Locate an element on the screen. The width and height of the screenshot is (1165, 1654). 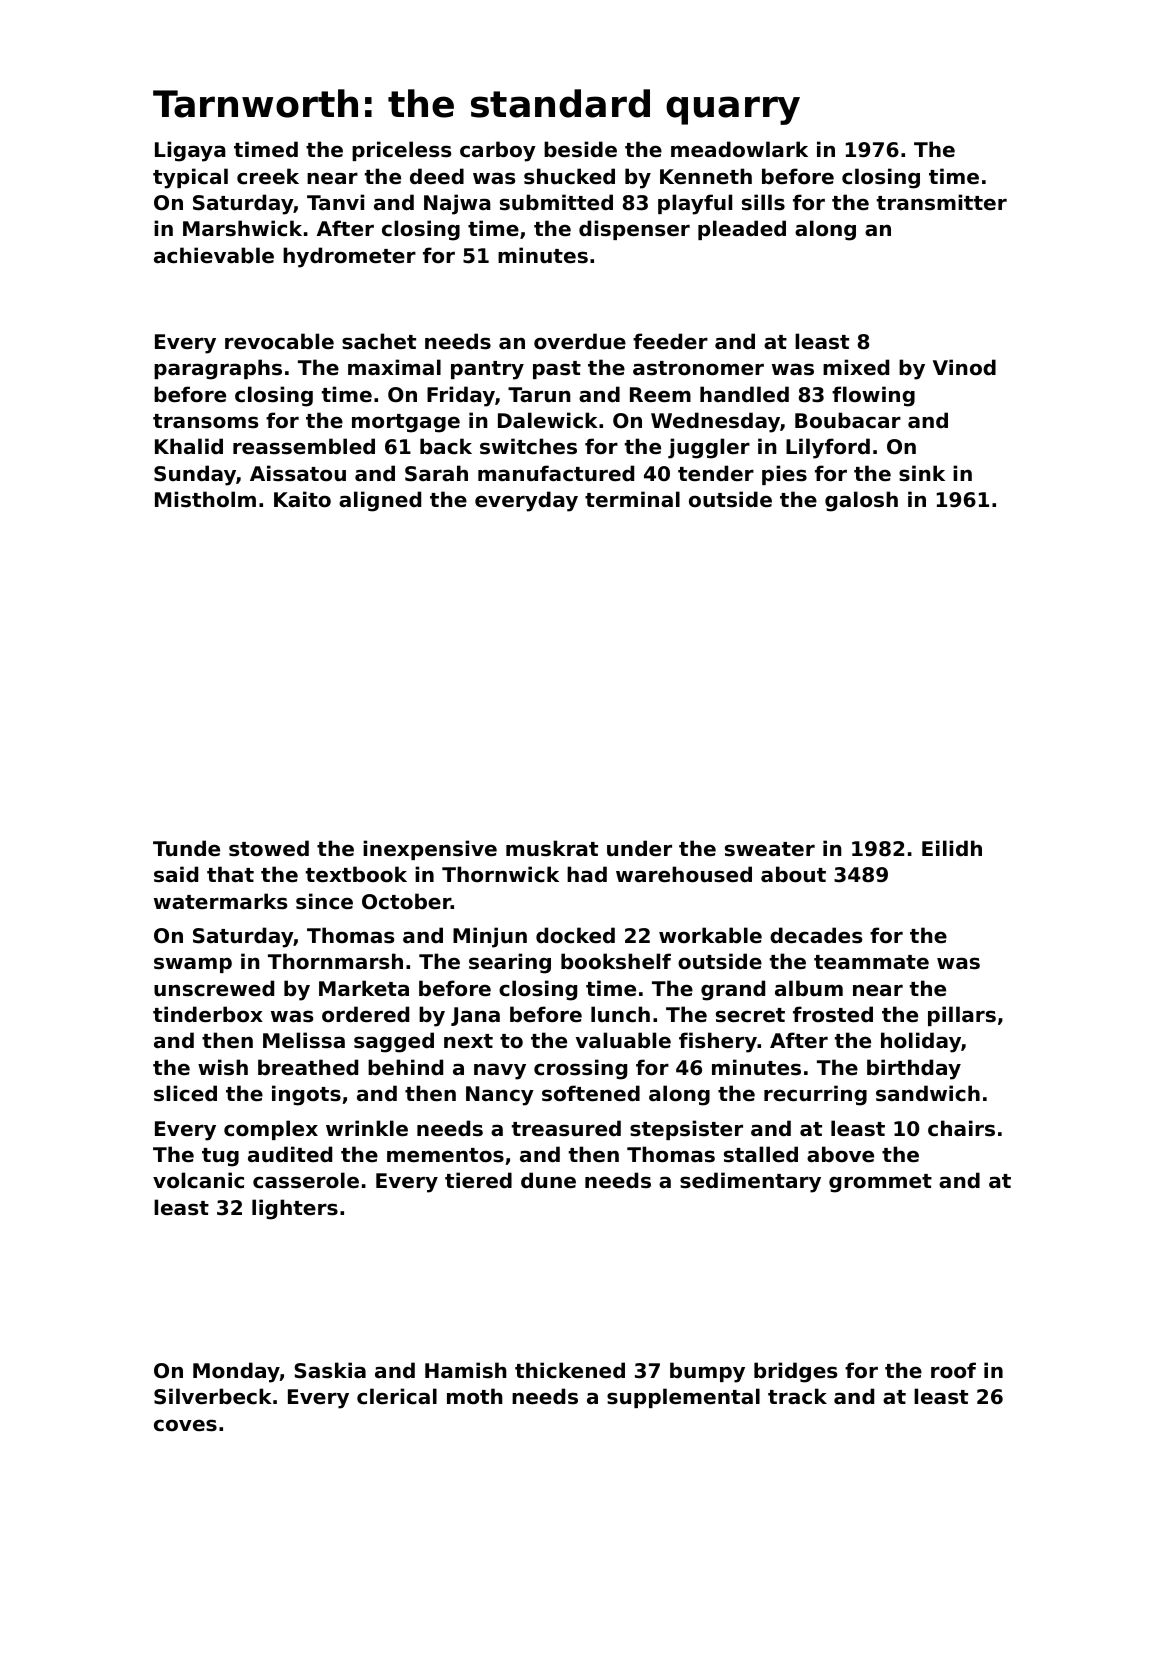
tender is located at coordinates (716, 473).
